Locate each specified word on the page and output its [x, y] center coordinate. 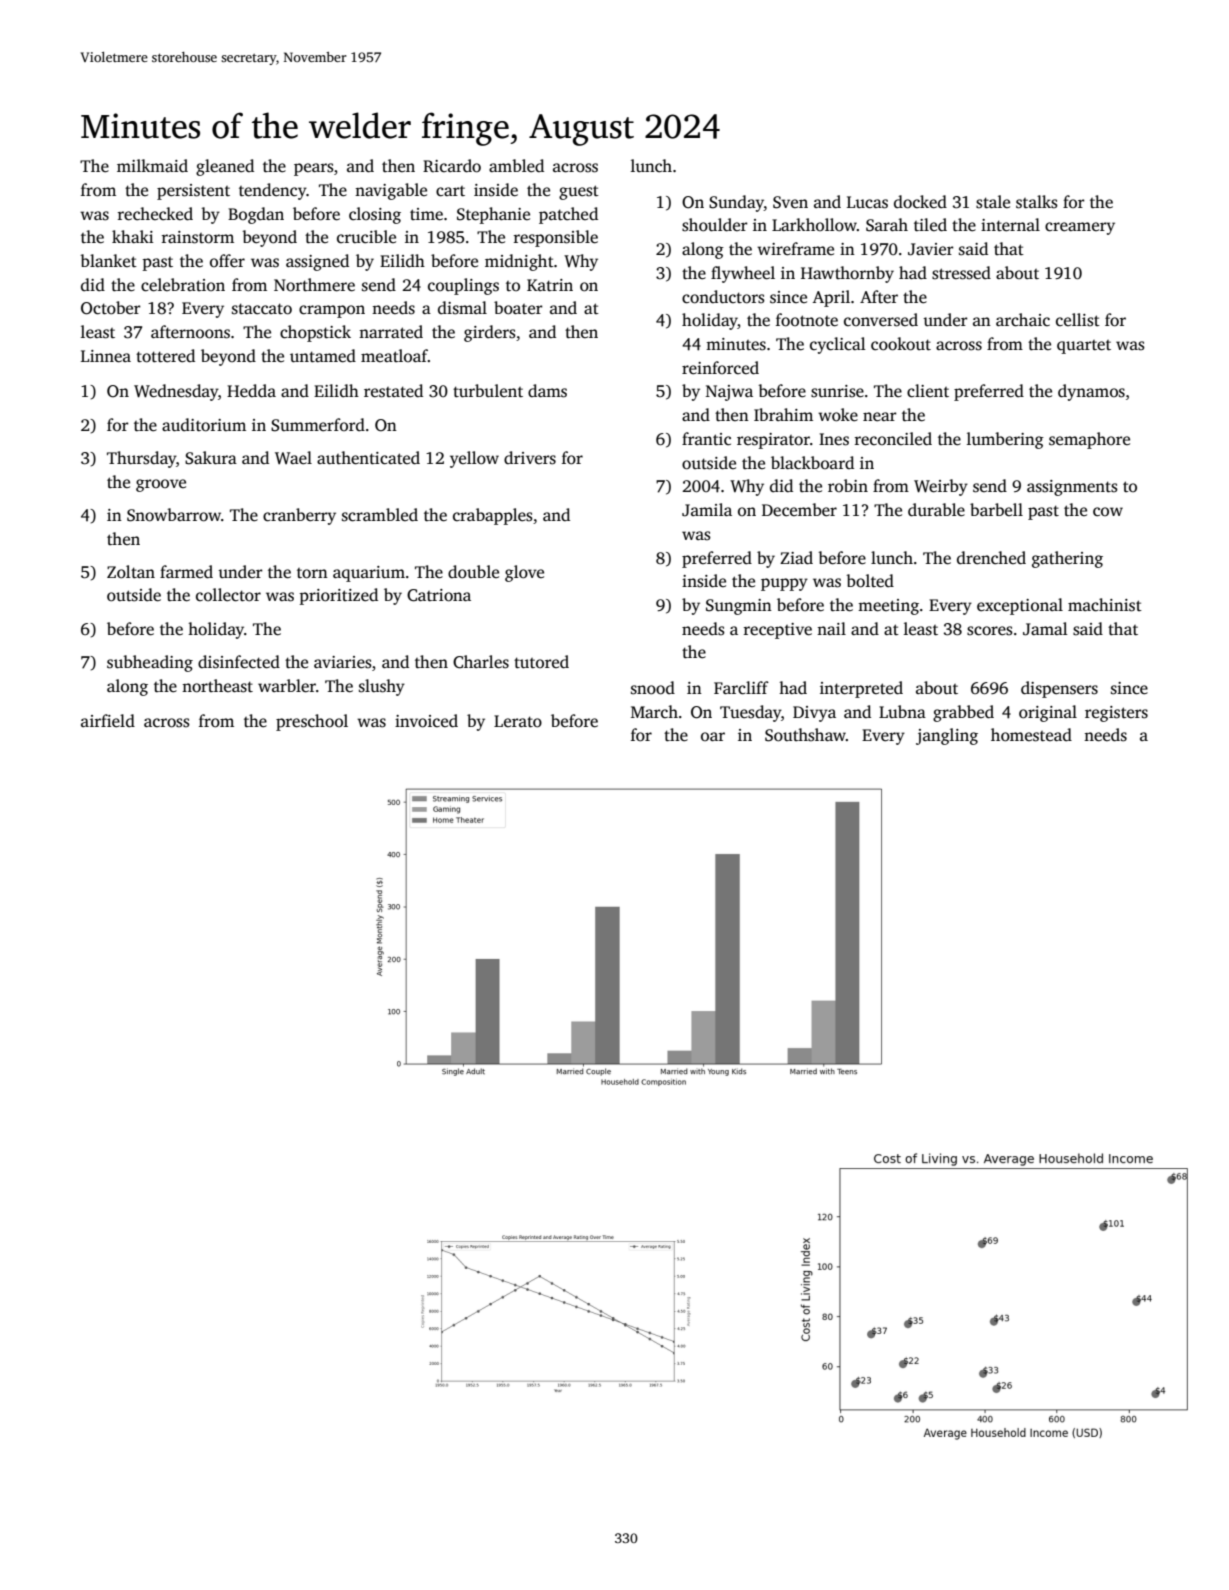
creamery [1080, 228]
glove [524, 573]
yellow [474, 459]
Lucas [867, 202]
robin [848, 485]
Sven [790, 202]
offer [227, 261]
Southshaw [805, 735]
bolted [870, 581]
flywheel [743, 274]
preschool [312, 722]
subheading [150, 663]
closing [375, 215]
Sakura [211, 458]
